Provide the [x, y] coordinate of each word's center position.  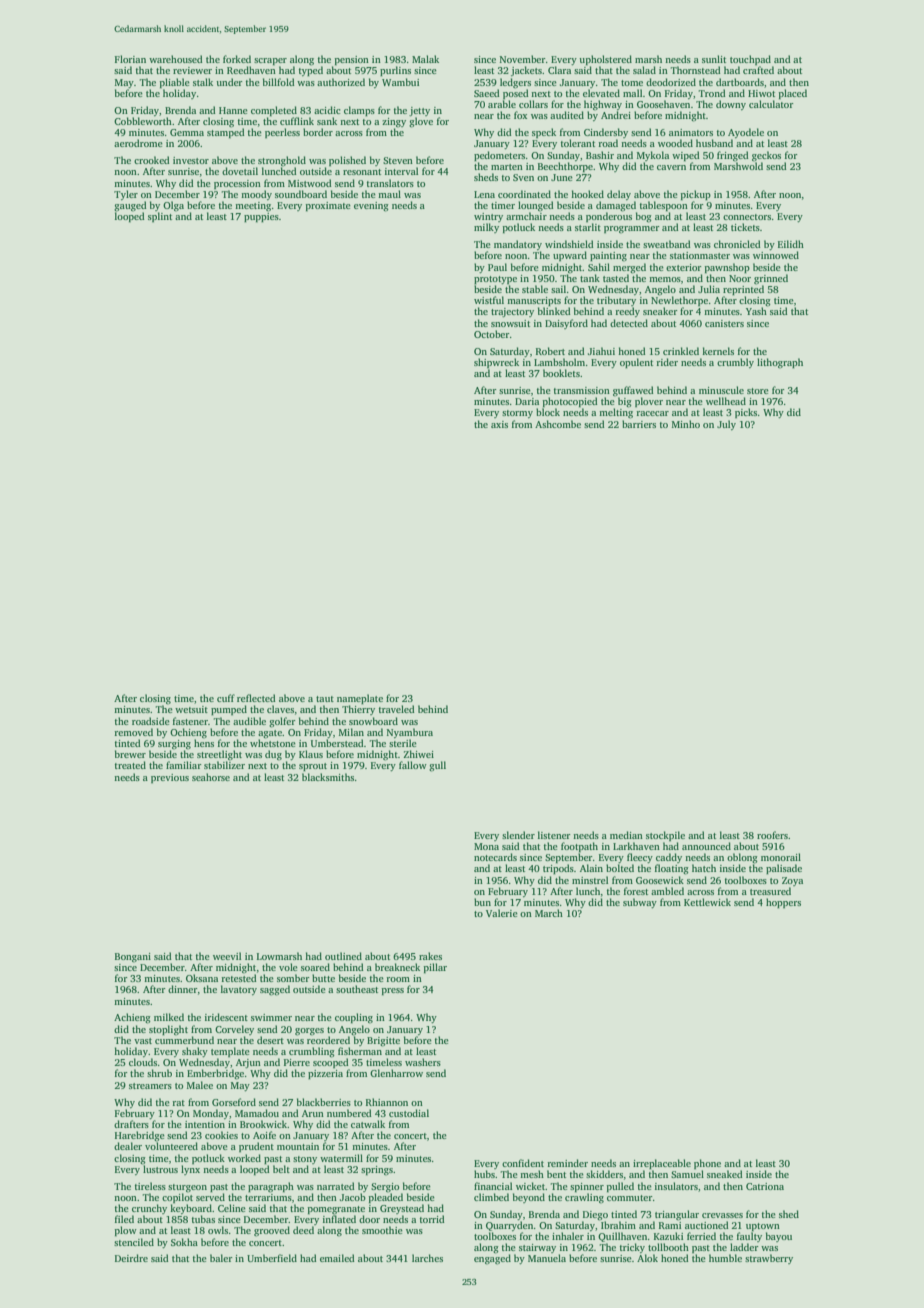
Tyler [126, 195]
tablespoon [664, 206]
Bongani [133, 957]
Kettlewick [707, 902]
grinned [771, 279]
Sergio [385, 1187]
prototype [495, 280]
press [393, 991]
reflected [256, 698]
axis [499, 424]
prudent [256, 1147]
